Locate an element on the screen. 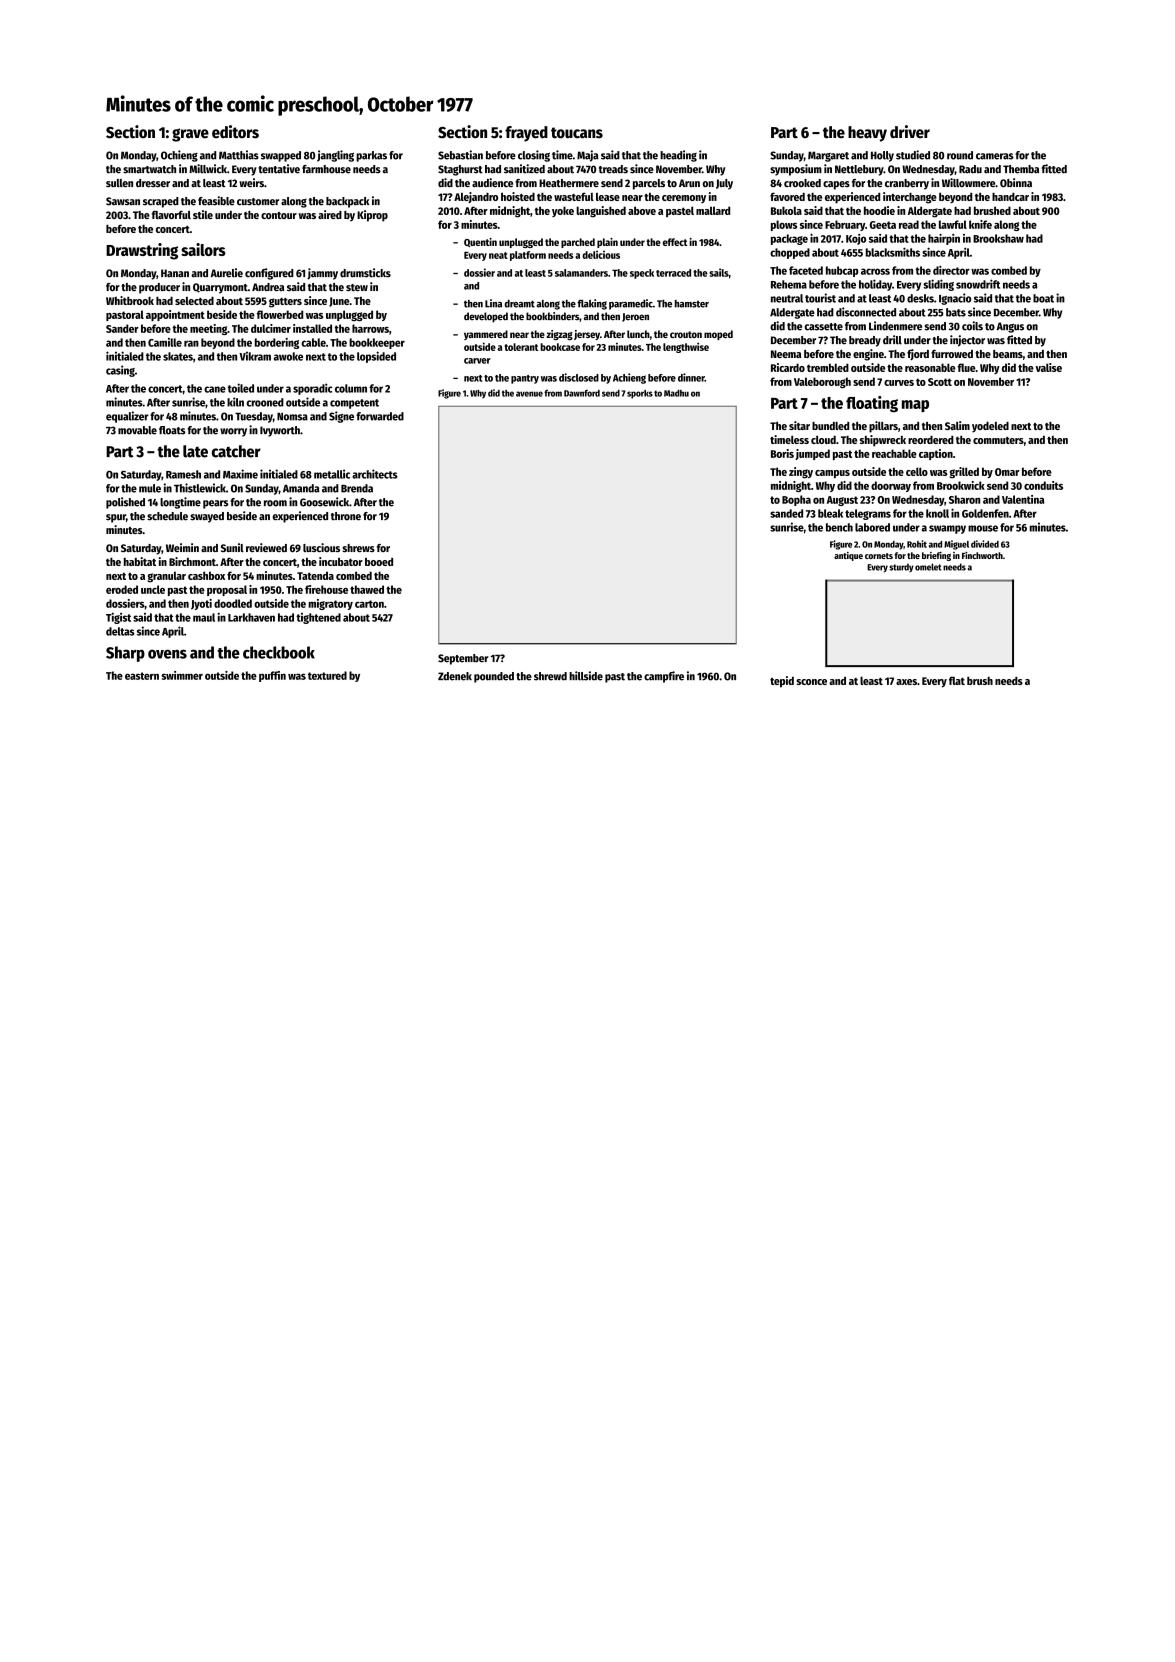 This screenshot has height=1662, width=1175. handcar is located at coordinates (1010, 197).
